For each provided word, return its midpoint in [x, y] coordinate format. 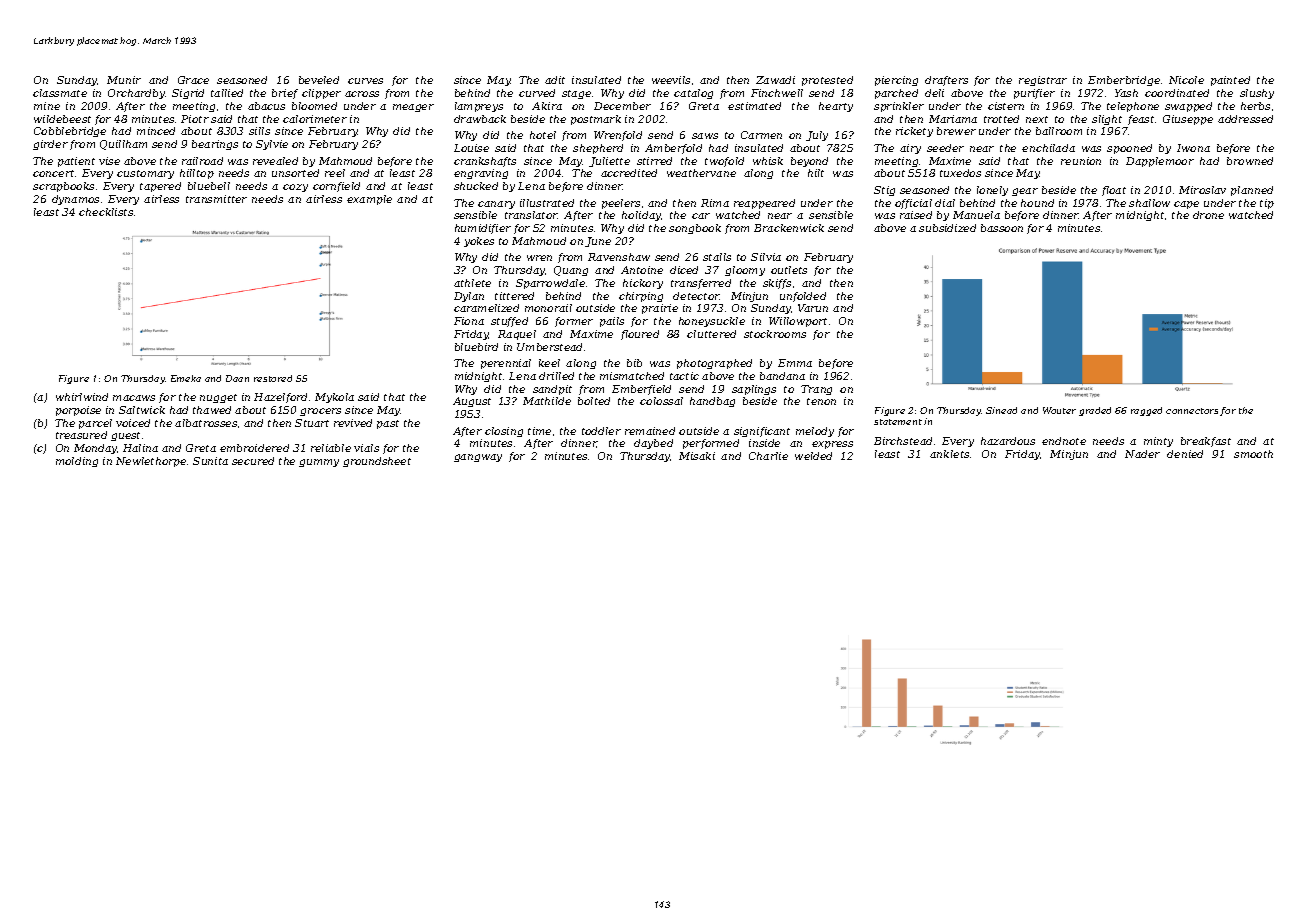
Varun [813, 308]
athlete [472, 283]
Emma [795, 363]
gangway [478, 458]
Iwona [1193, 148]
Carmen [761, 135]
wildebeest [62, 119]
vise [109, 161]
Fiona [469, 321]
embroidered [254, 448]
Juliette [609, 162]
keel [549, 363]
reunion [1081, 161]
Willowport [798, 322]
